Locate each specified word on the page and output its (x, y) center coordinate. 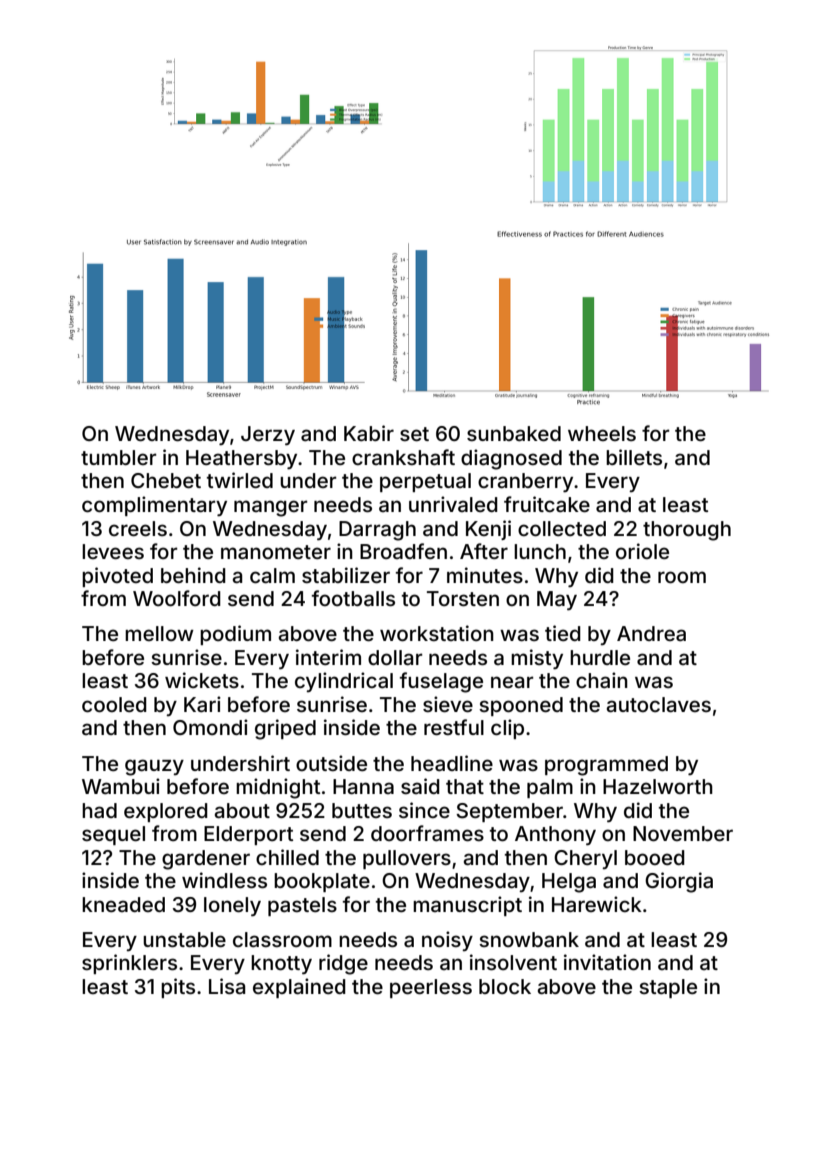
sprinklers (129, 964)
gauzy (154, 767)
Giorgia (679, 882)
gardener (206, 860)
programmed (606, 766)
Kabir (369, 433)
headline (452, 763)
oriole (642, 551)
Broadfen (403, 551)
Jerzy (268, 436)
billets (634, 457)
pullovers (407, 859)
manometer (276, 552)
